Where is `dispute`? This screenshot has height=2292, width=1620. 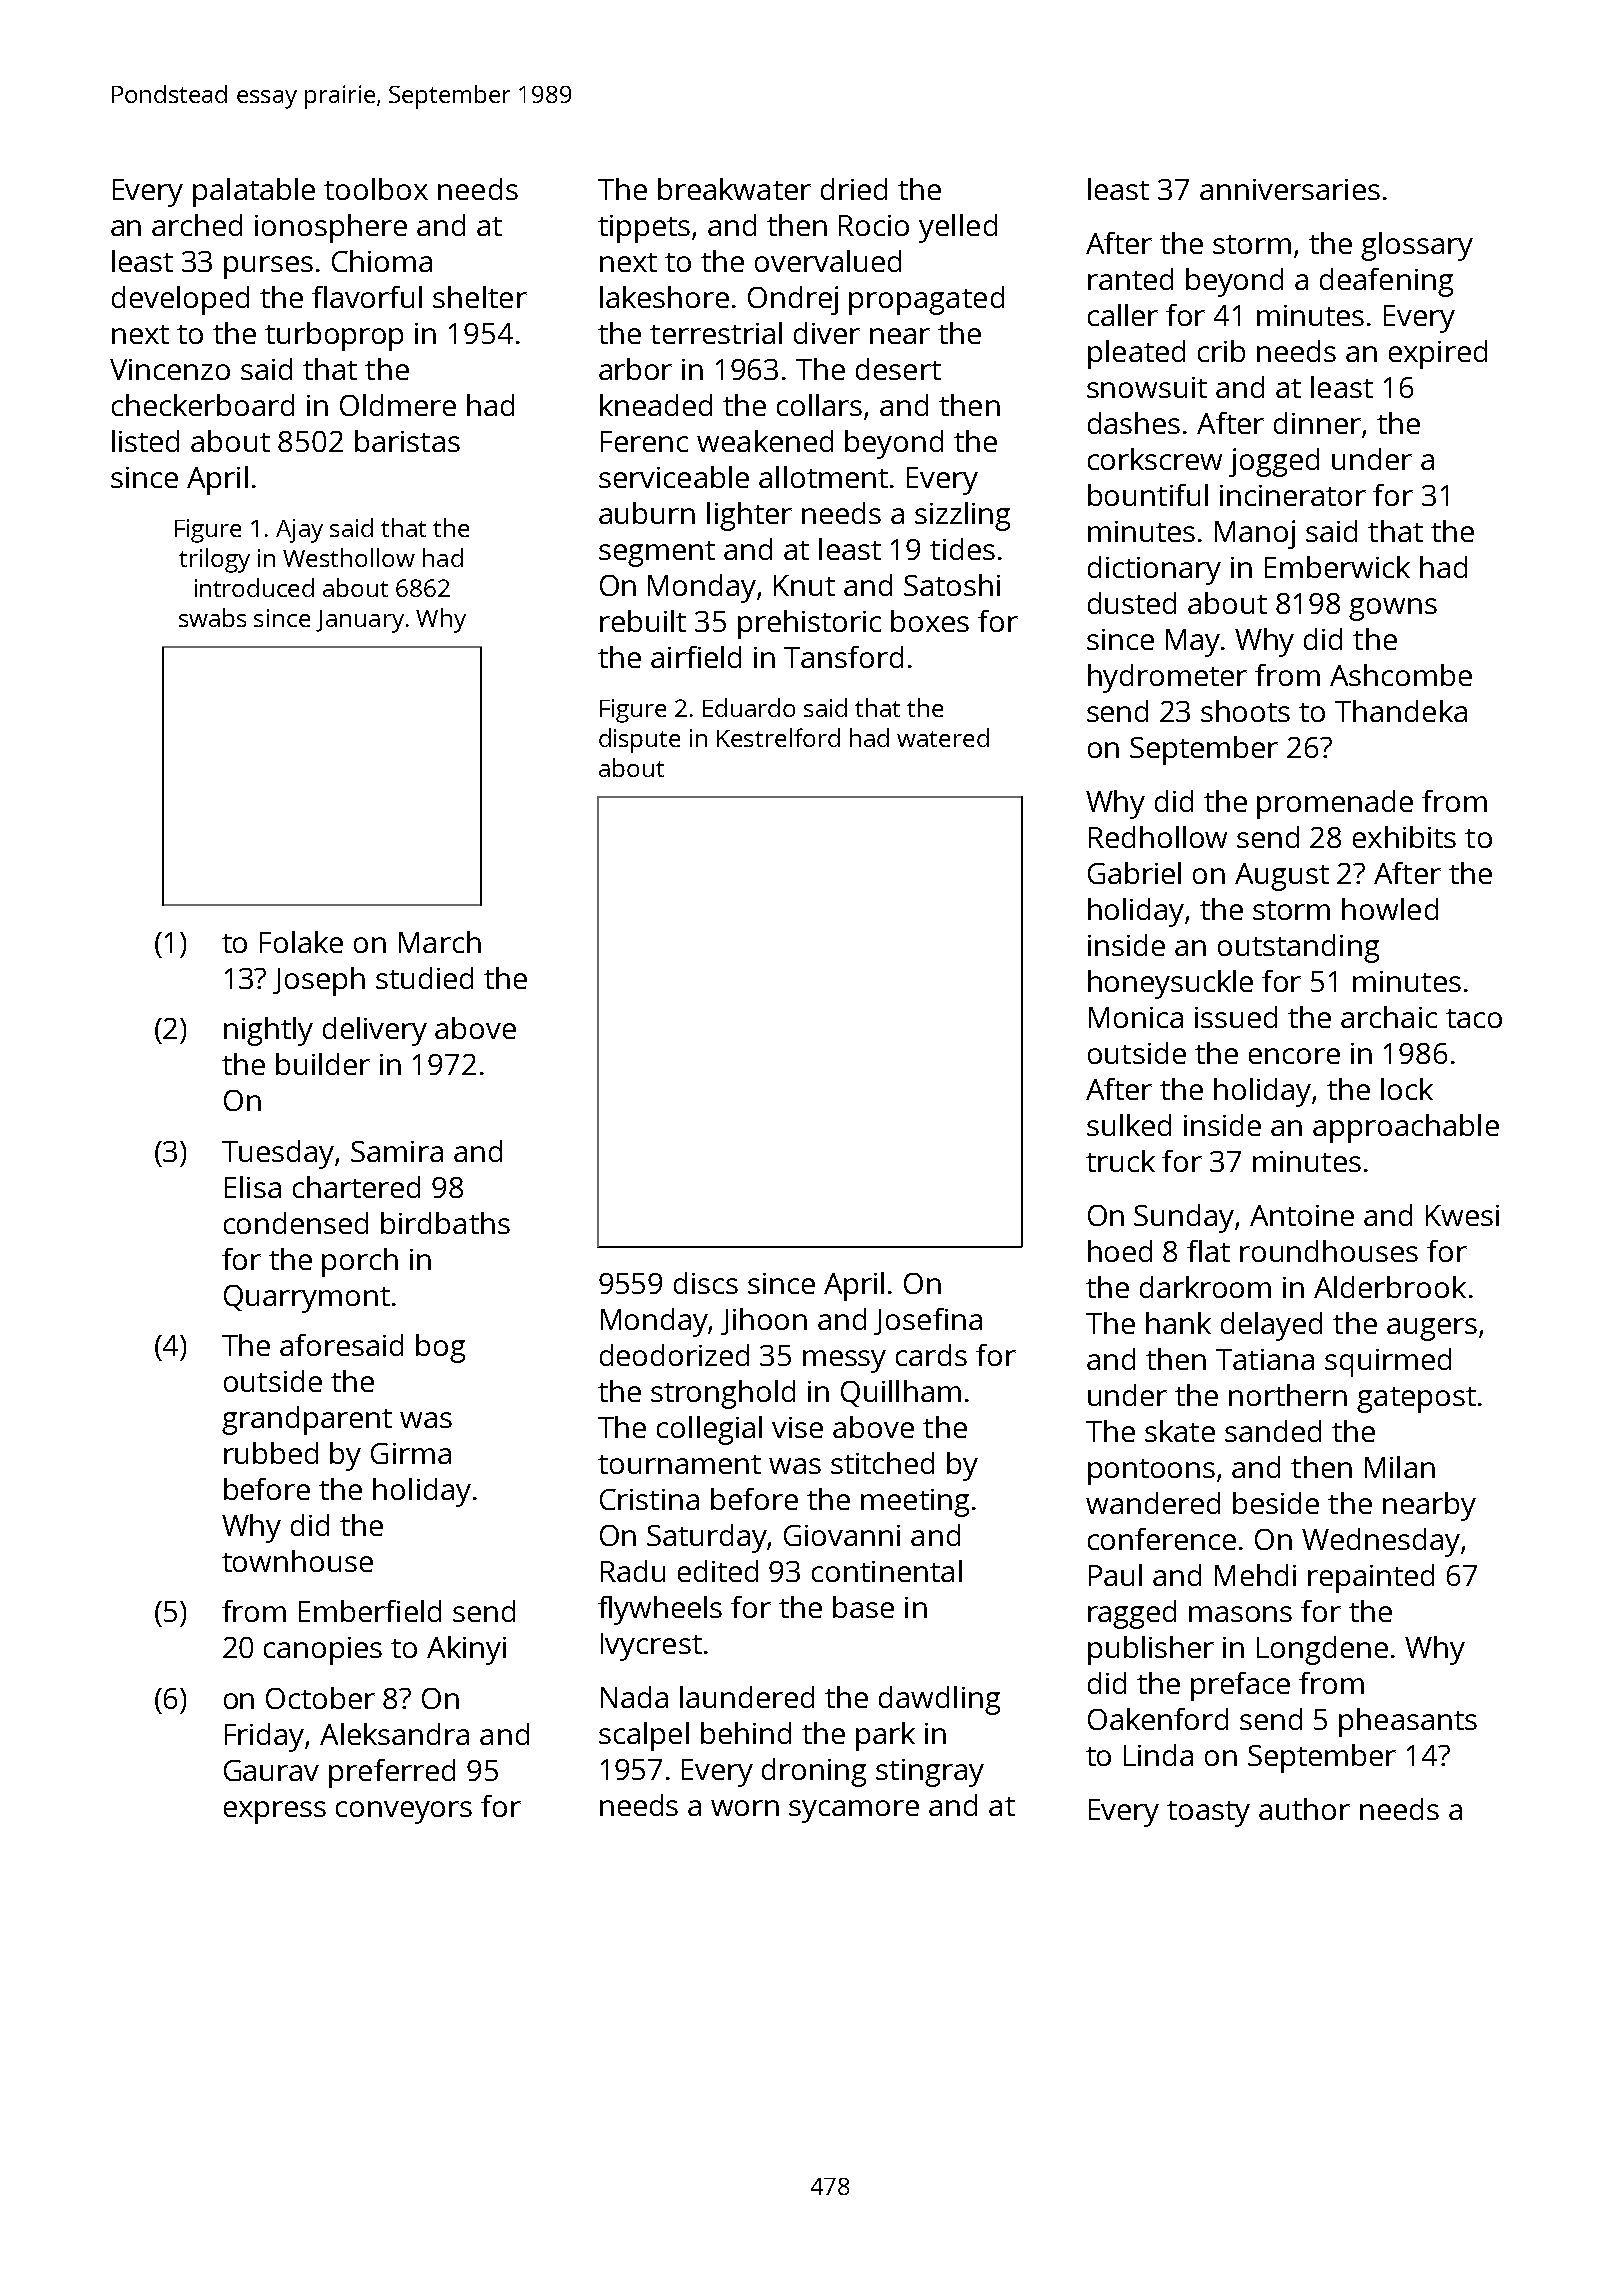 dispute is located at coordinates (639, 740).
